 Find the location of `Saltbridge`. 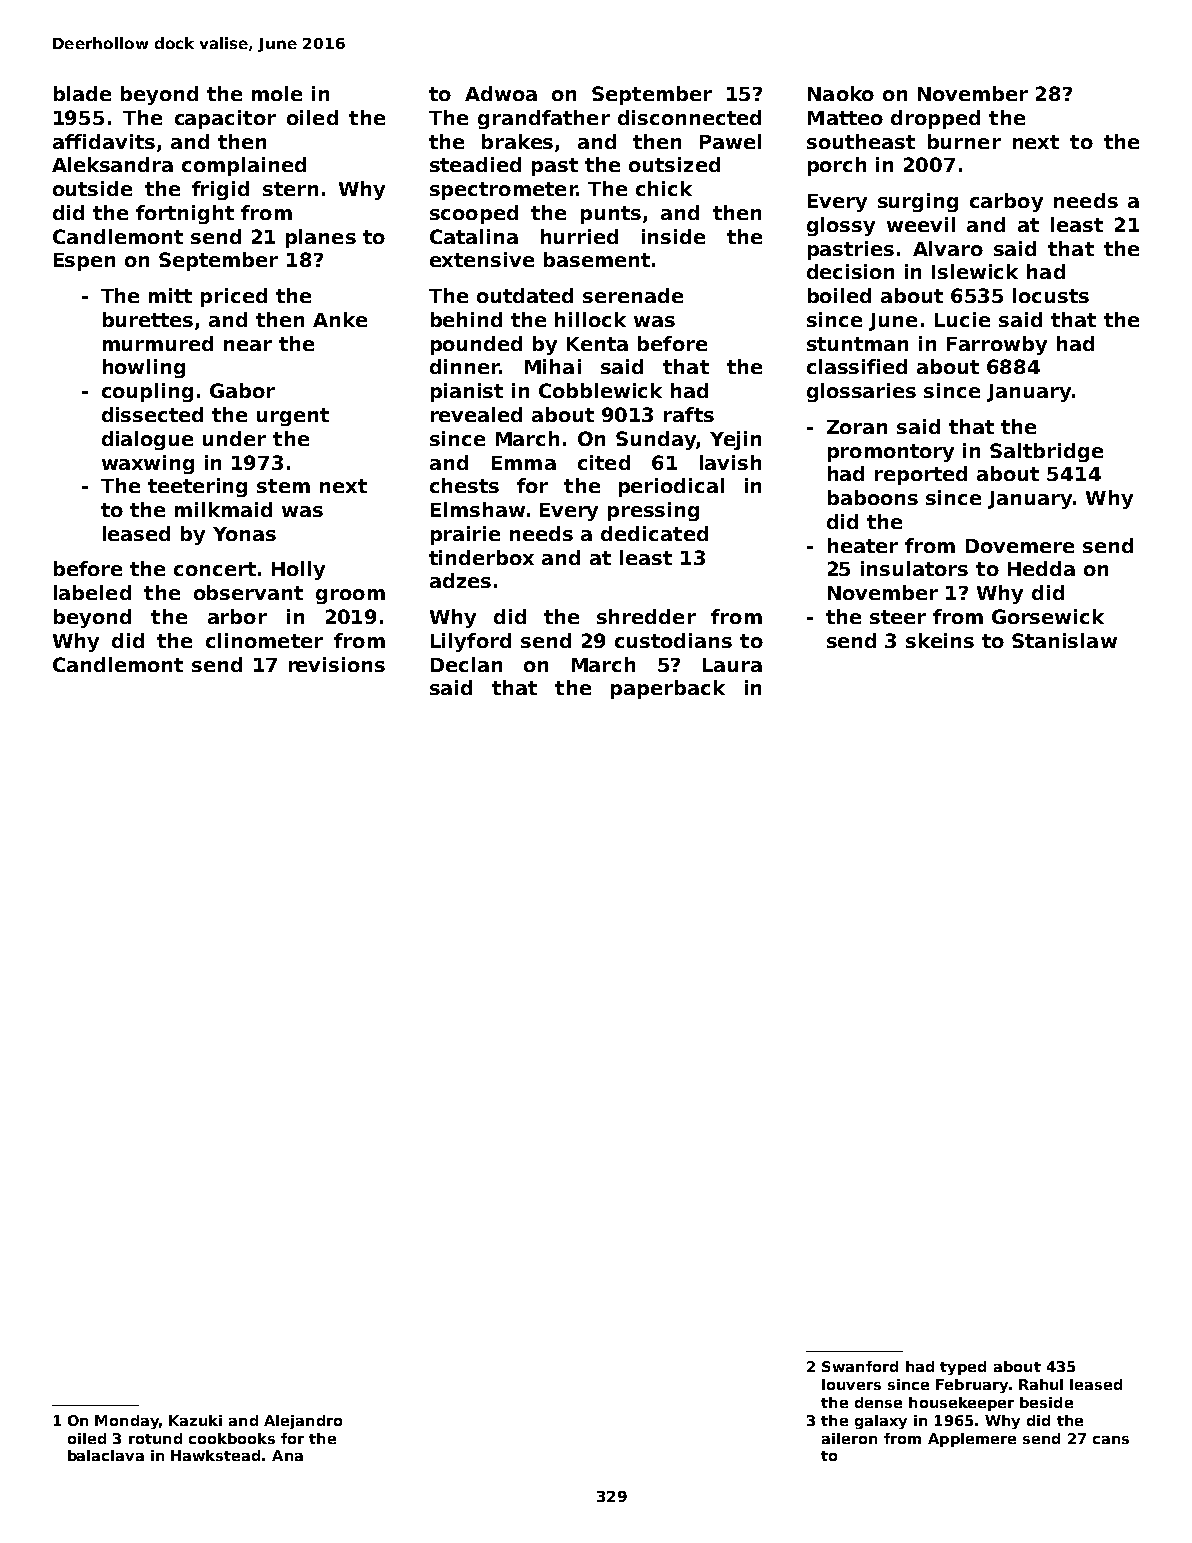

Saltbridge is located at coordinates (1046, 452).
